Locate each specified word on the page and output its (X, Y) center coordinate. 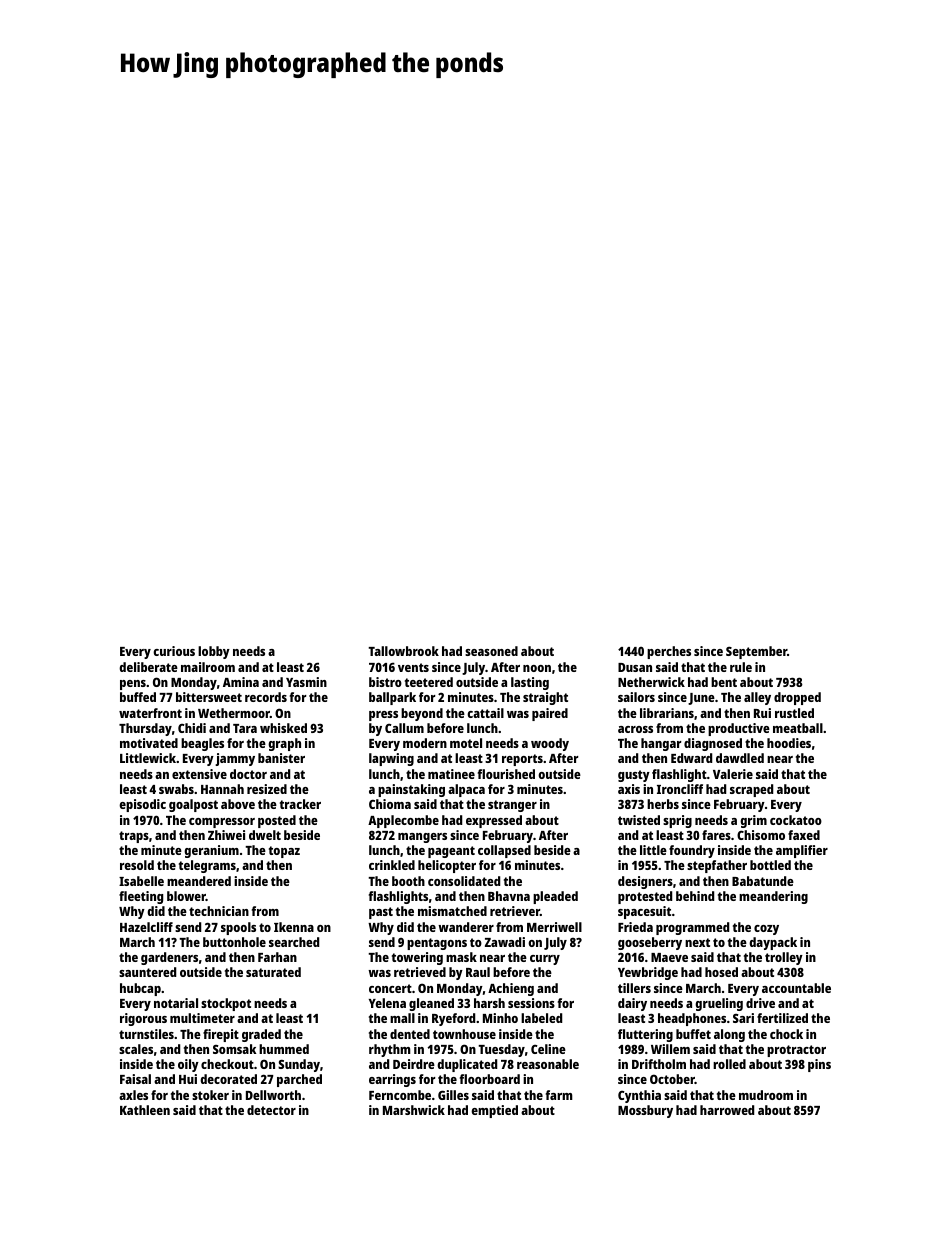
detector (271, 1110)
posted (277, 821)
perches (669, 652)
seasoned (491, 651)
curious (174, 651)
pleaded (555, 897)
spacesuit (644, 912)
